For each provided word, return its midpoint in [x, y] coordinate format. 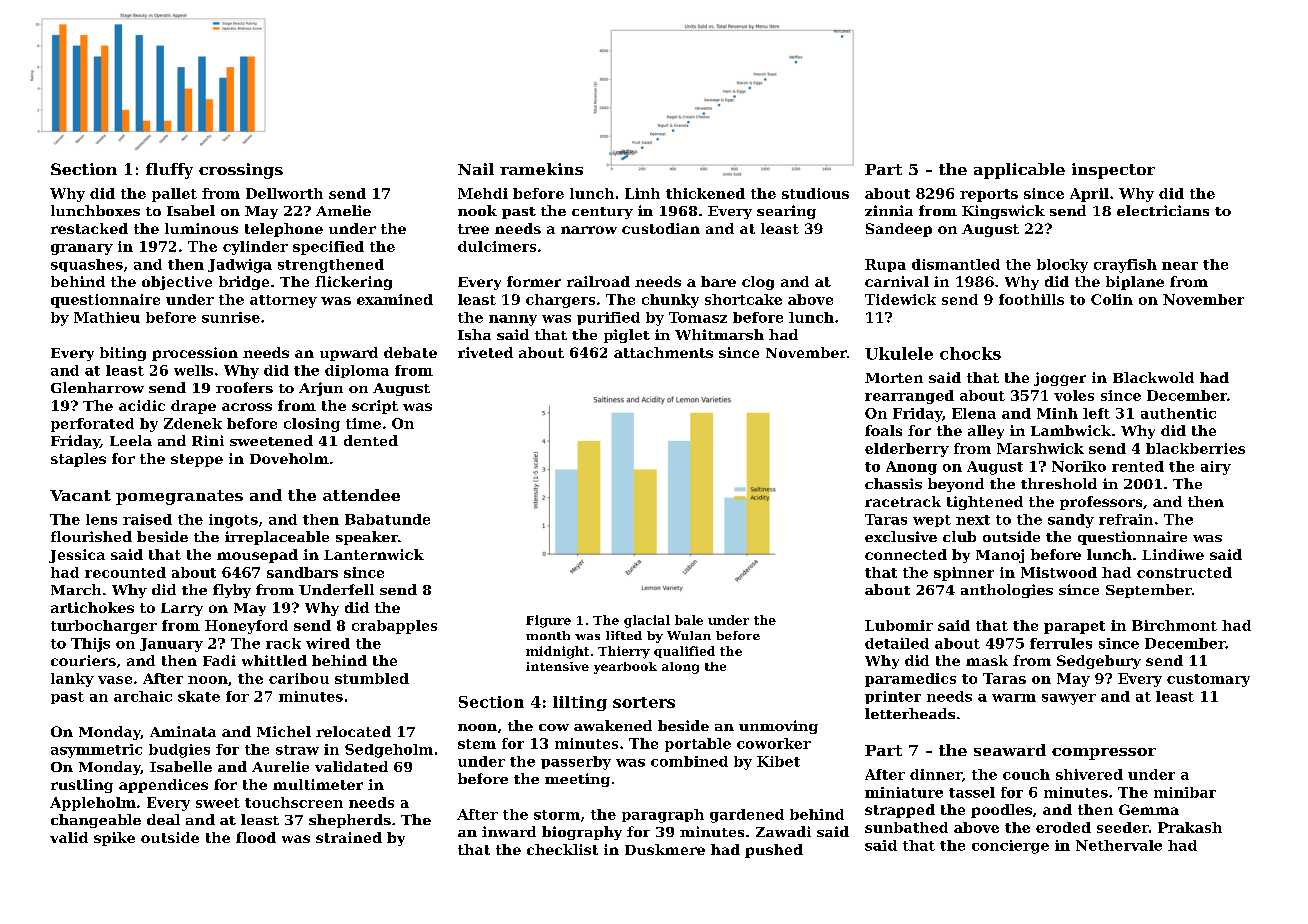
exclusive [901, 536]
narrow [589, 230]
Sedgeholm [389, 751]
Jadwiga [240, 266]
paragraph [663, 816]
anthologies [1007, 591]
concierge [1010, 847]
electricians [1163, 210]
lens [101, 519]
